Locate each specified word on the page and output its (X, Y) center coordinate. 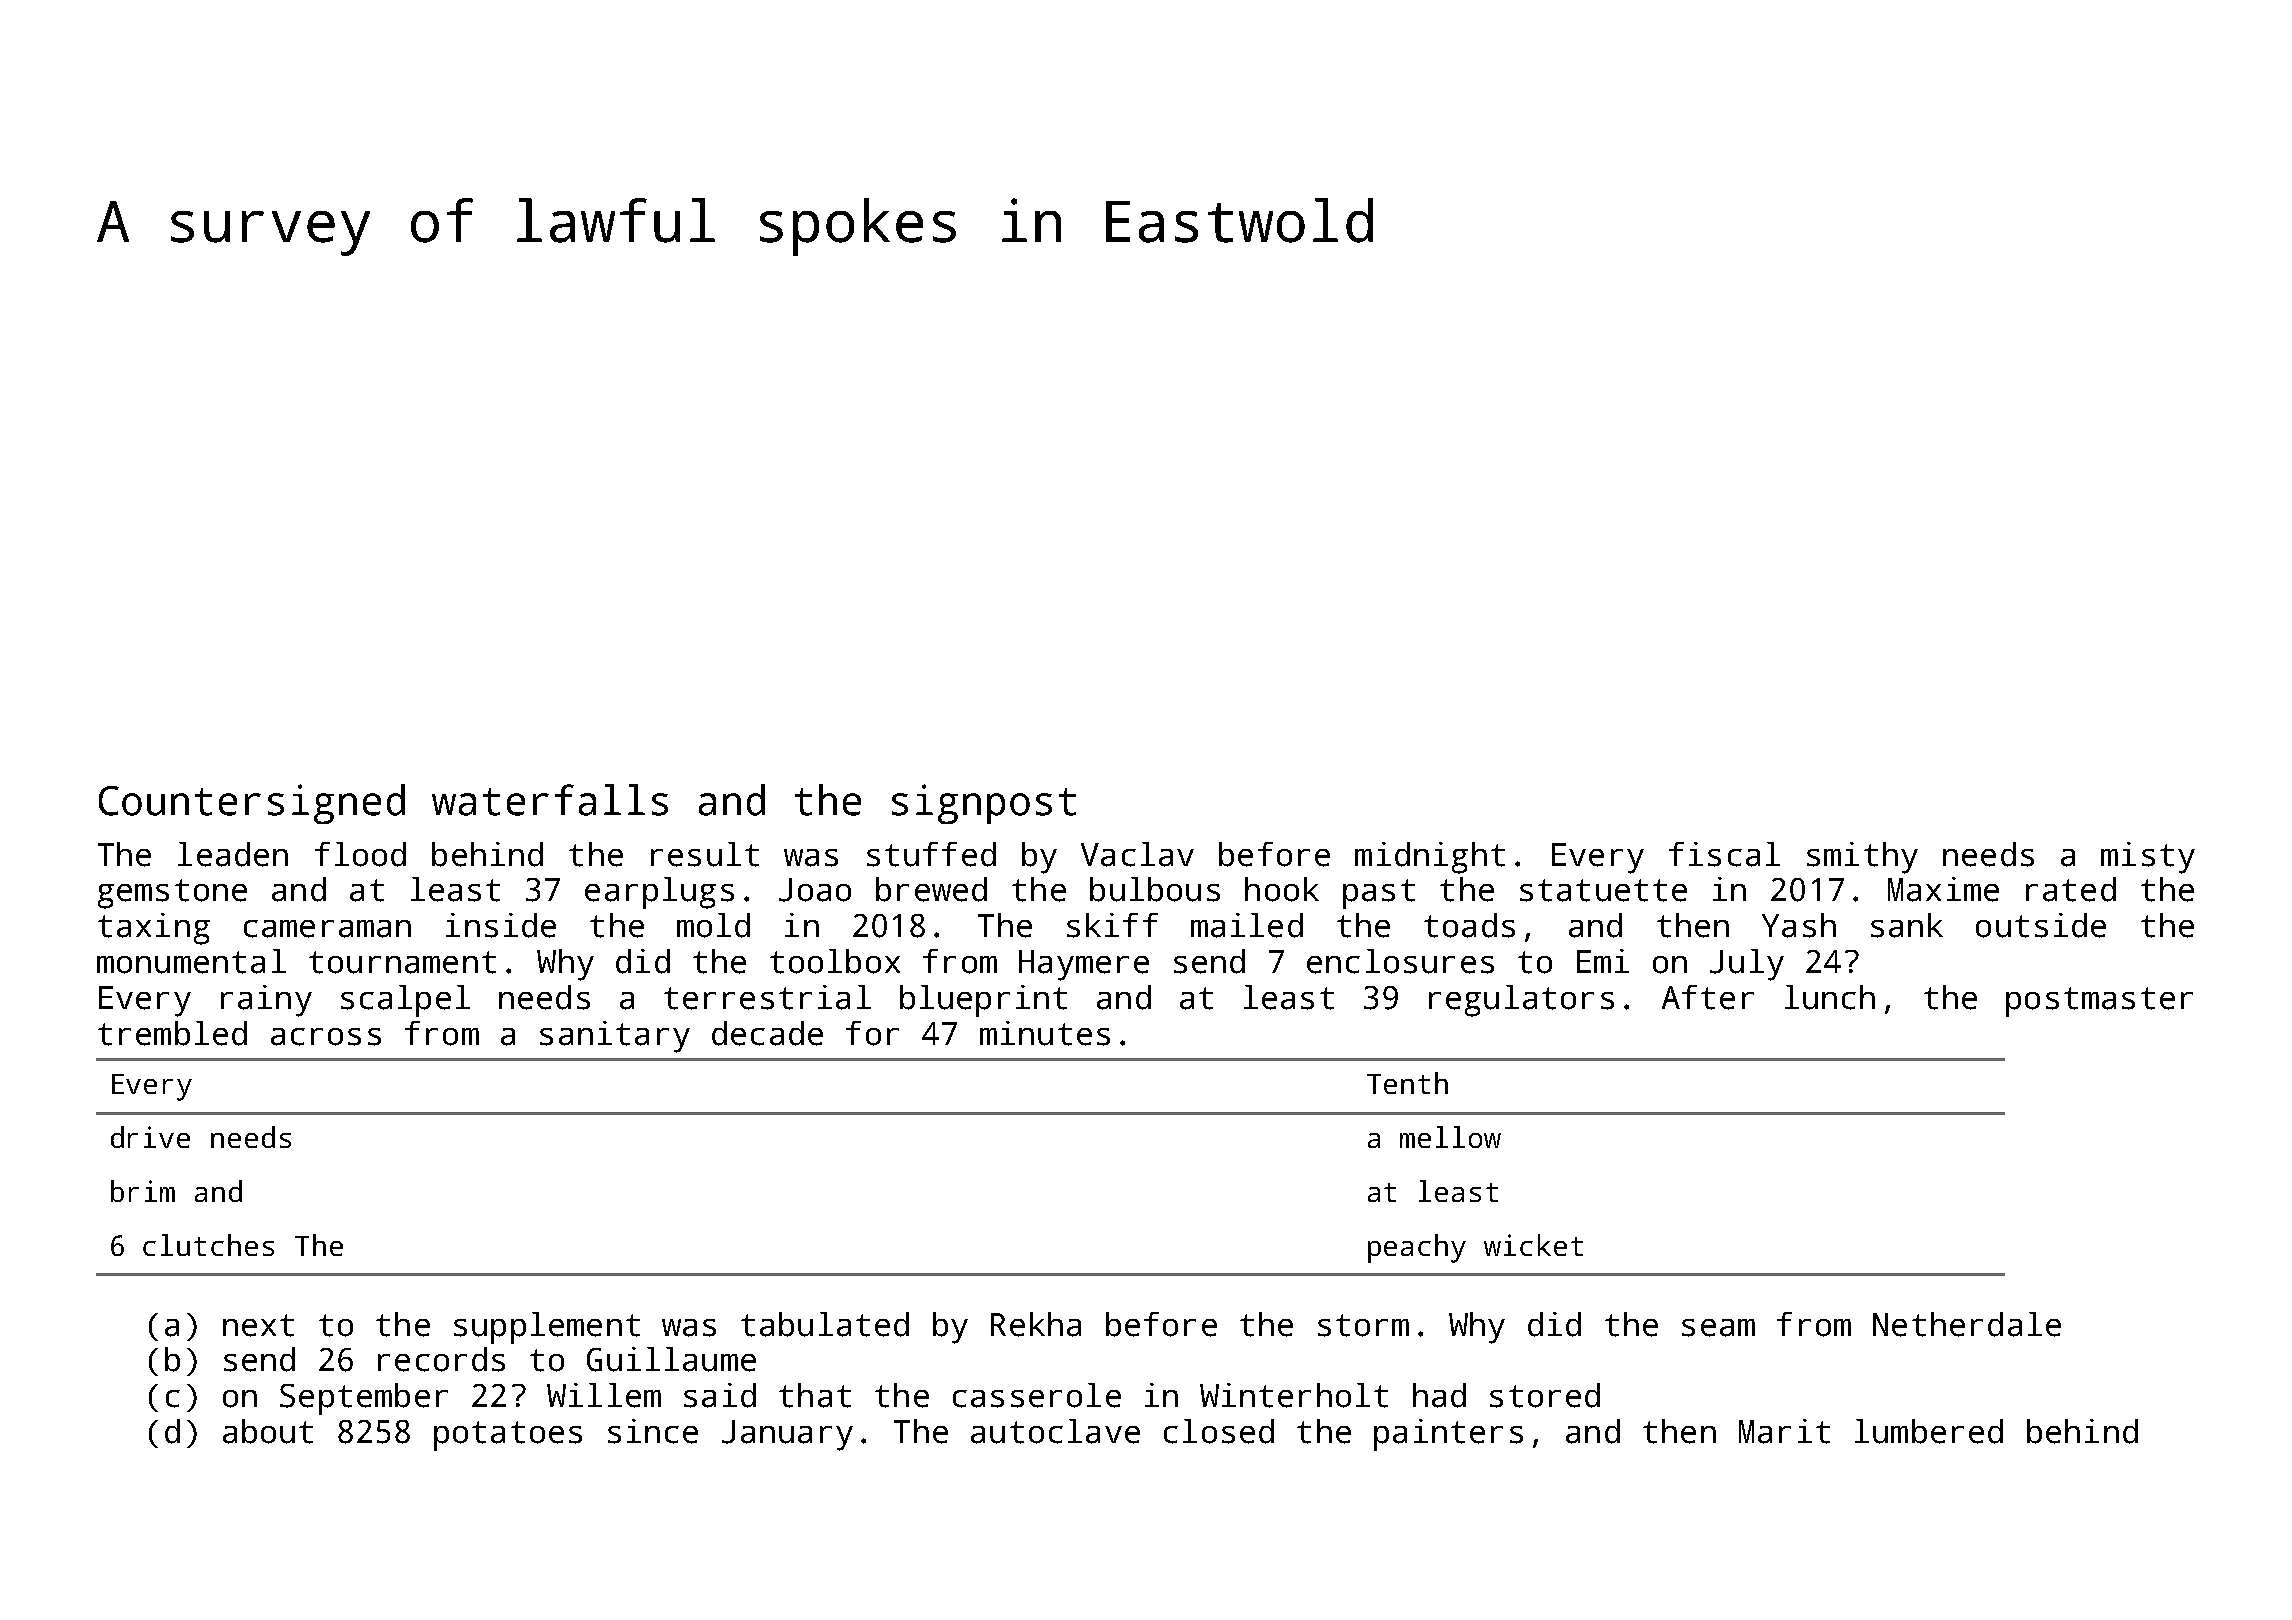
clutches (208, 1245)
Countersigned (252, 804)
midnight (1430, 858)
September (364, 1399)
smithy (1862, 858)
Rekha (1036, 1324)
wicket (1533, 1245)
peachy (1417, 1248)
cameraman (327, 929)
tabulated (825, 1324)
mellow (1450, 1137)
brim (143, 1191)
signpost (984, 804)
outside (2041, 925)
